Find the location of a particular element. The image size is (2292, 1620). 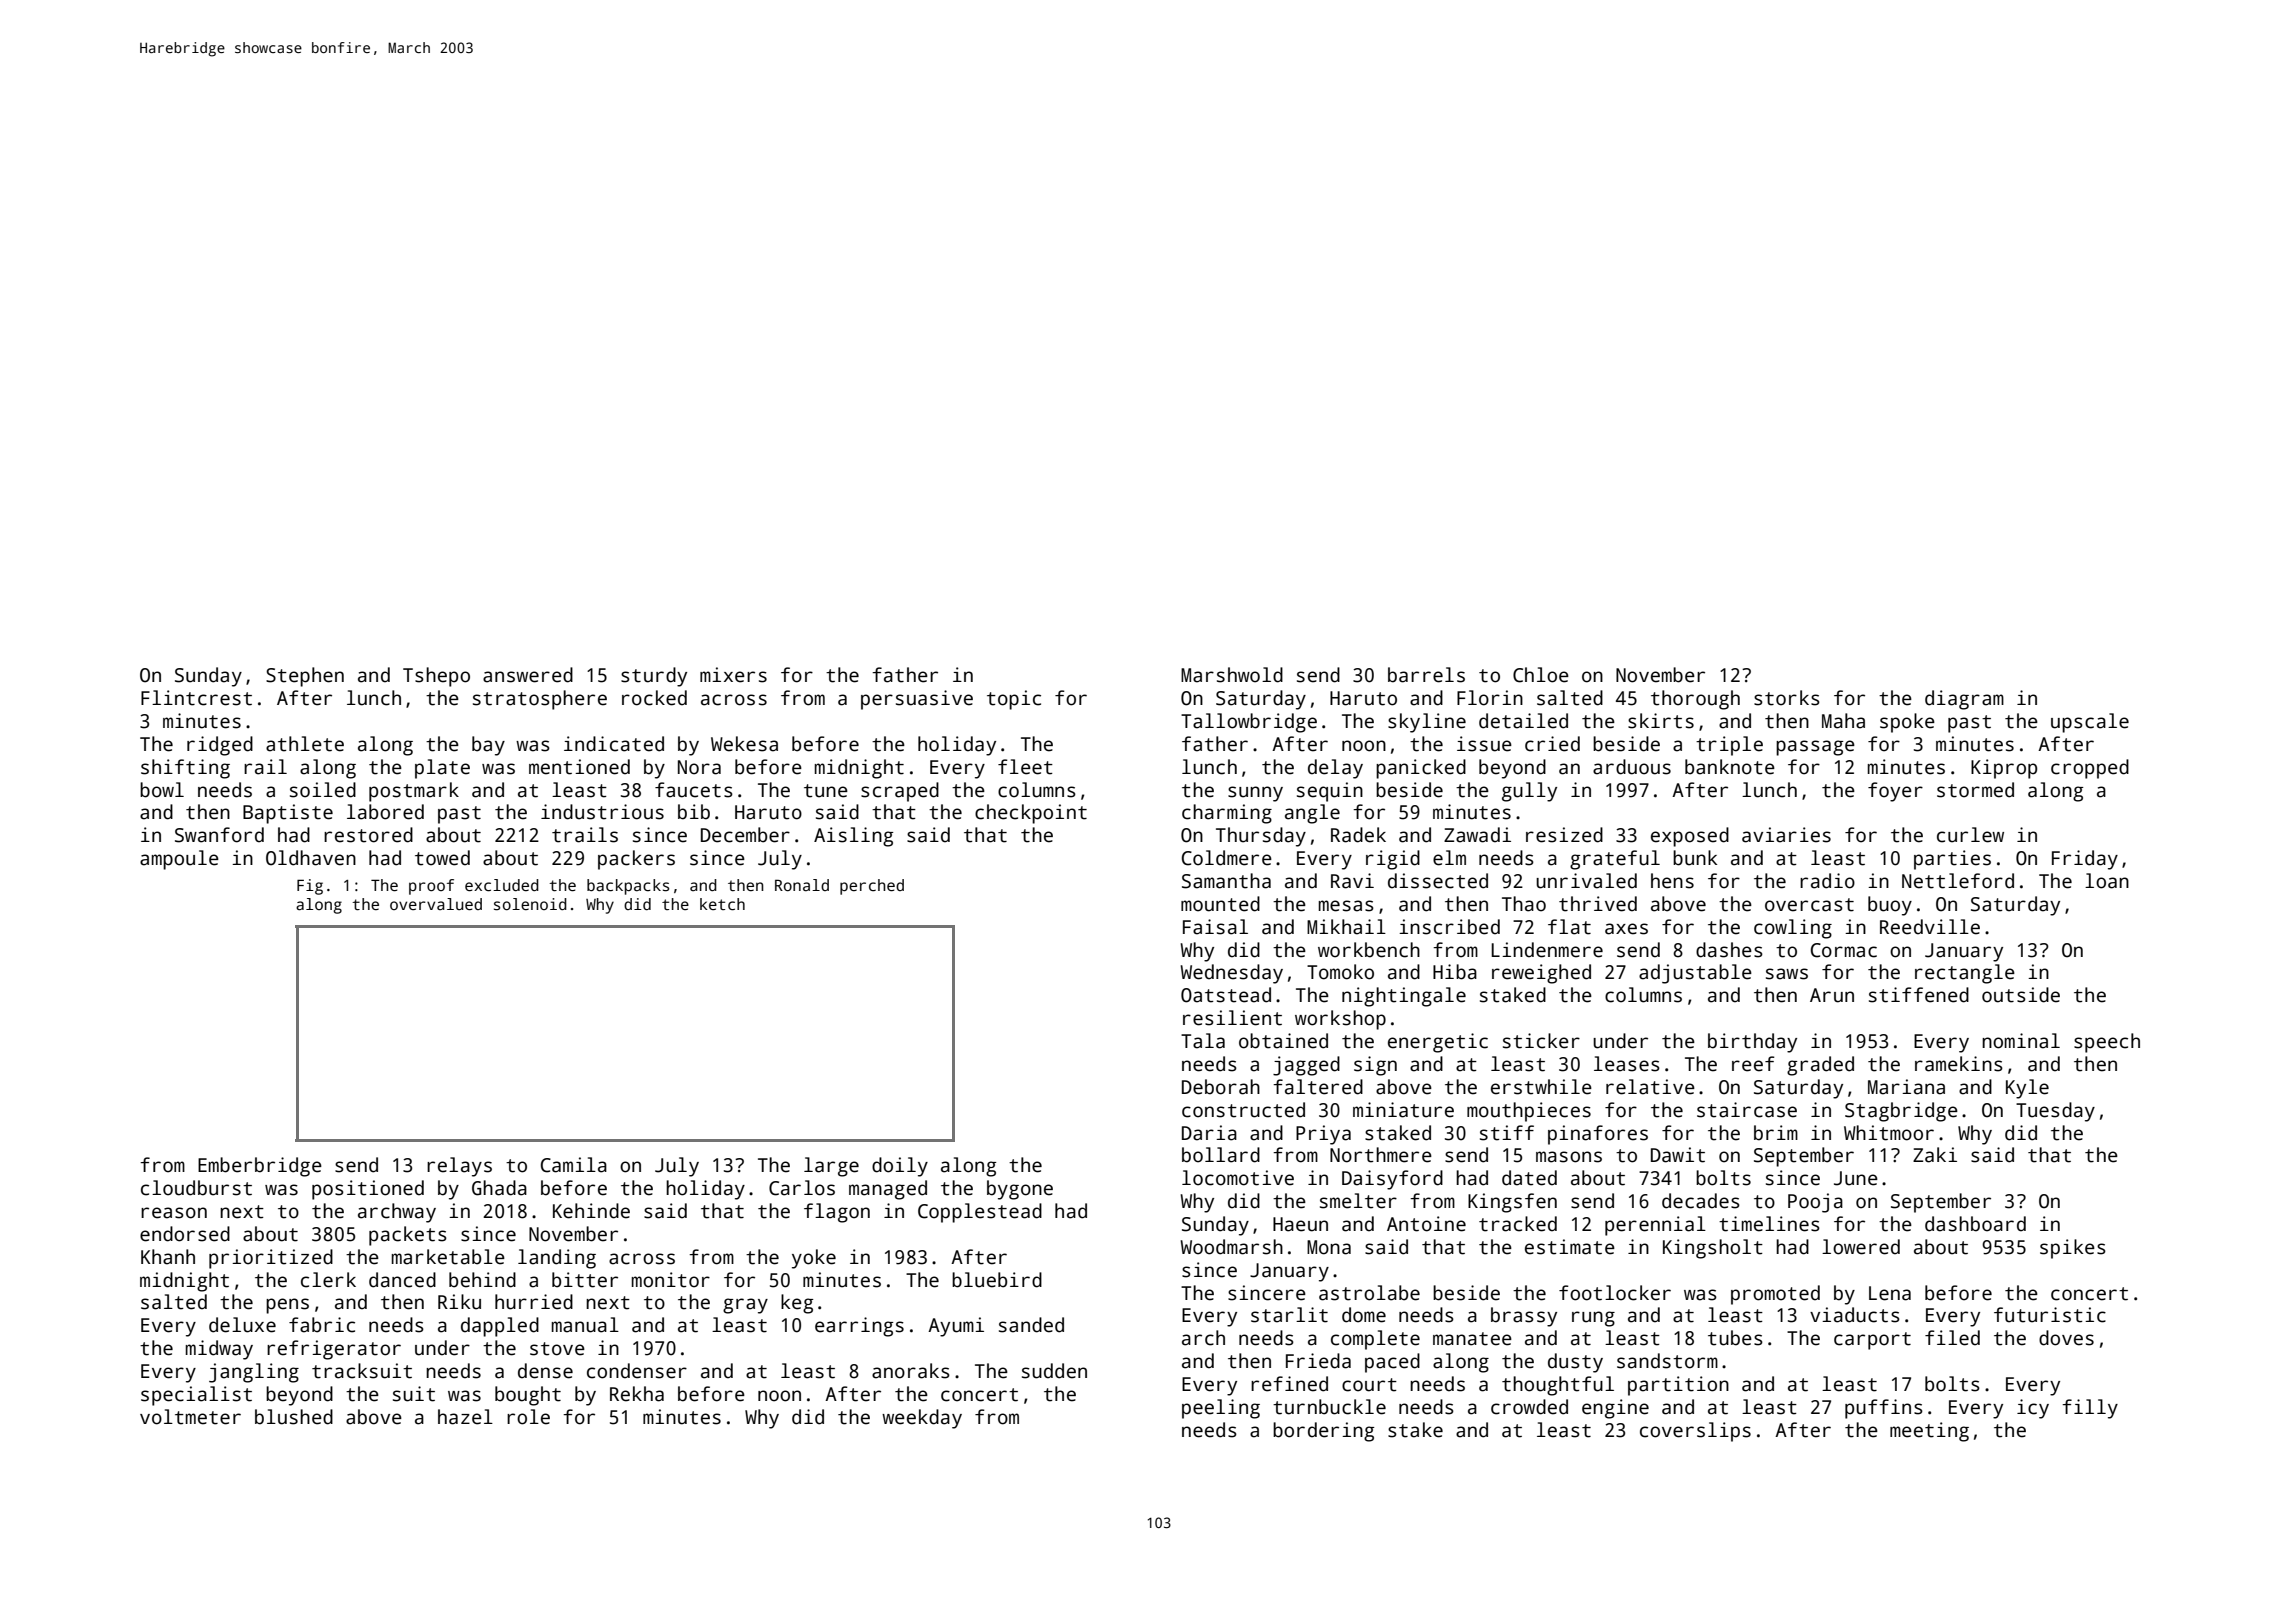

relays is located at coordinates (459, 1167).
